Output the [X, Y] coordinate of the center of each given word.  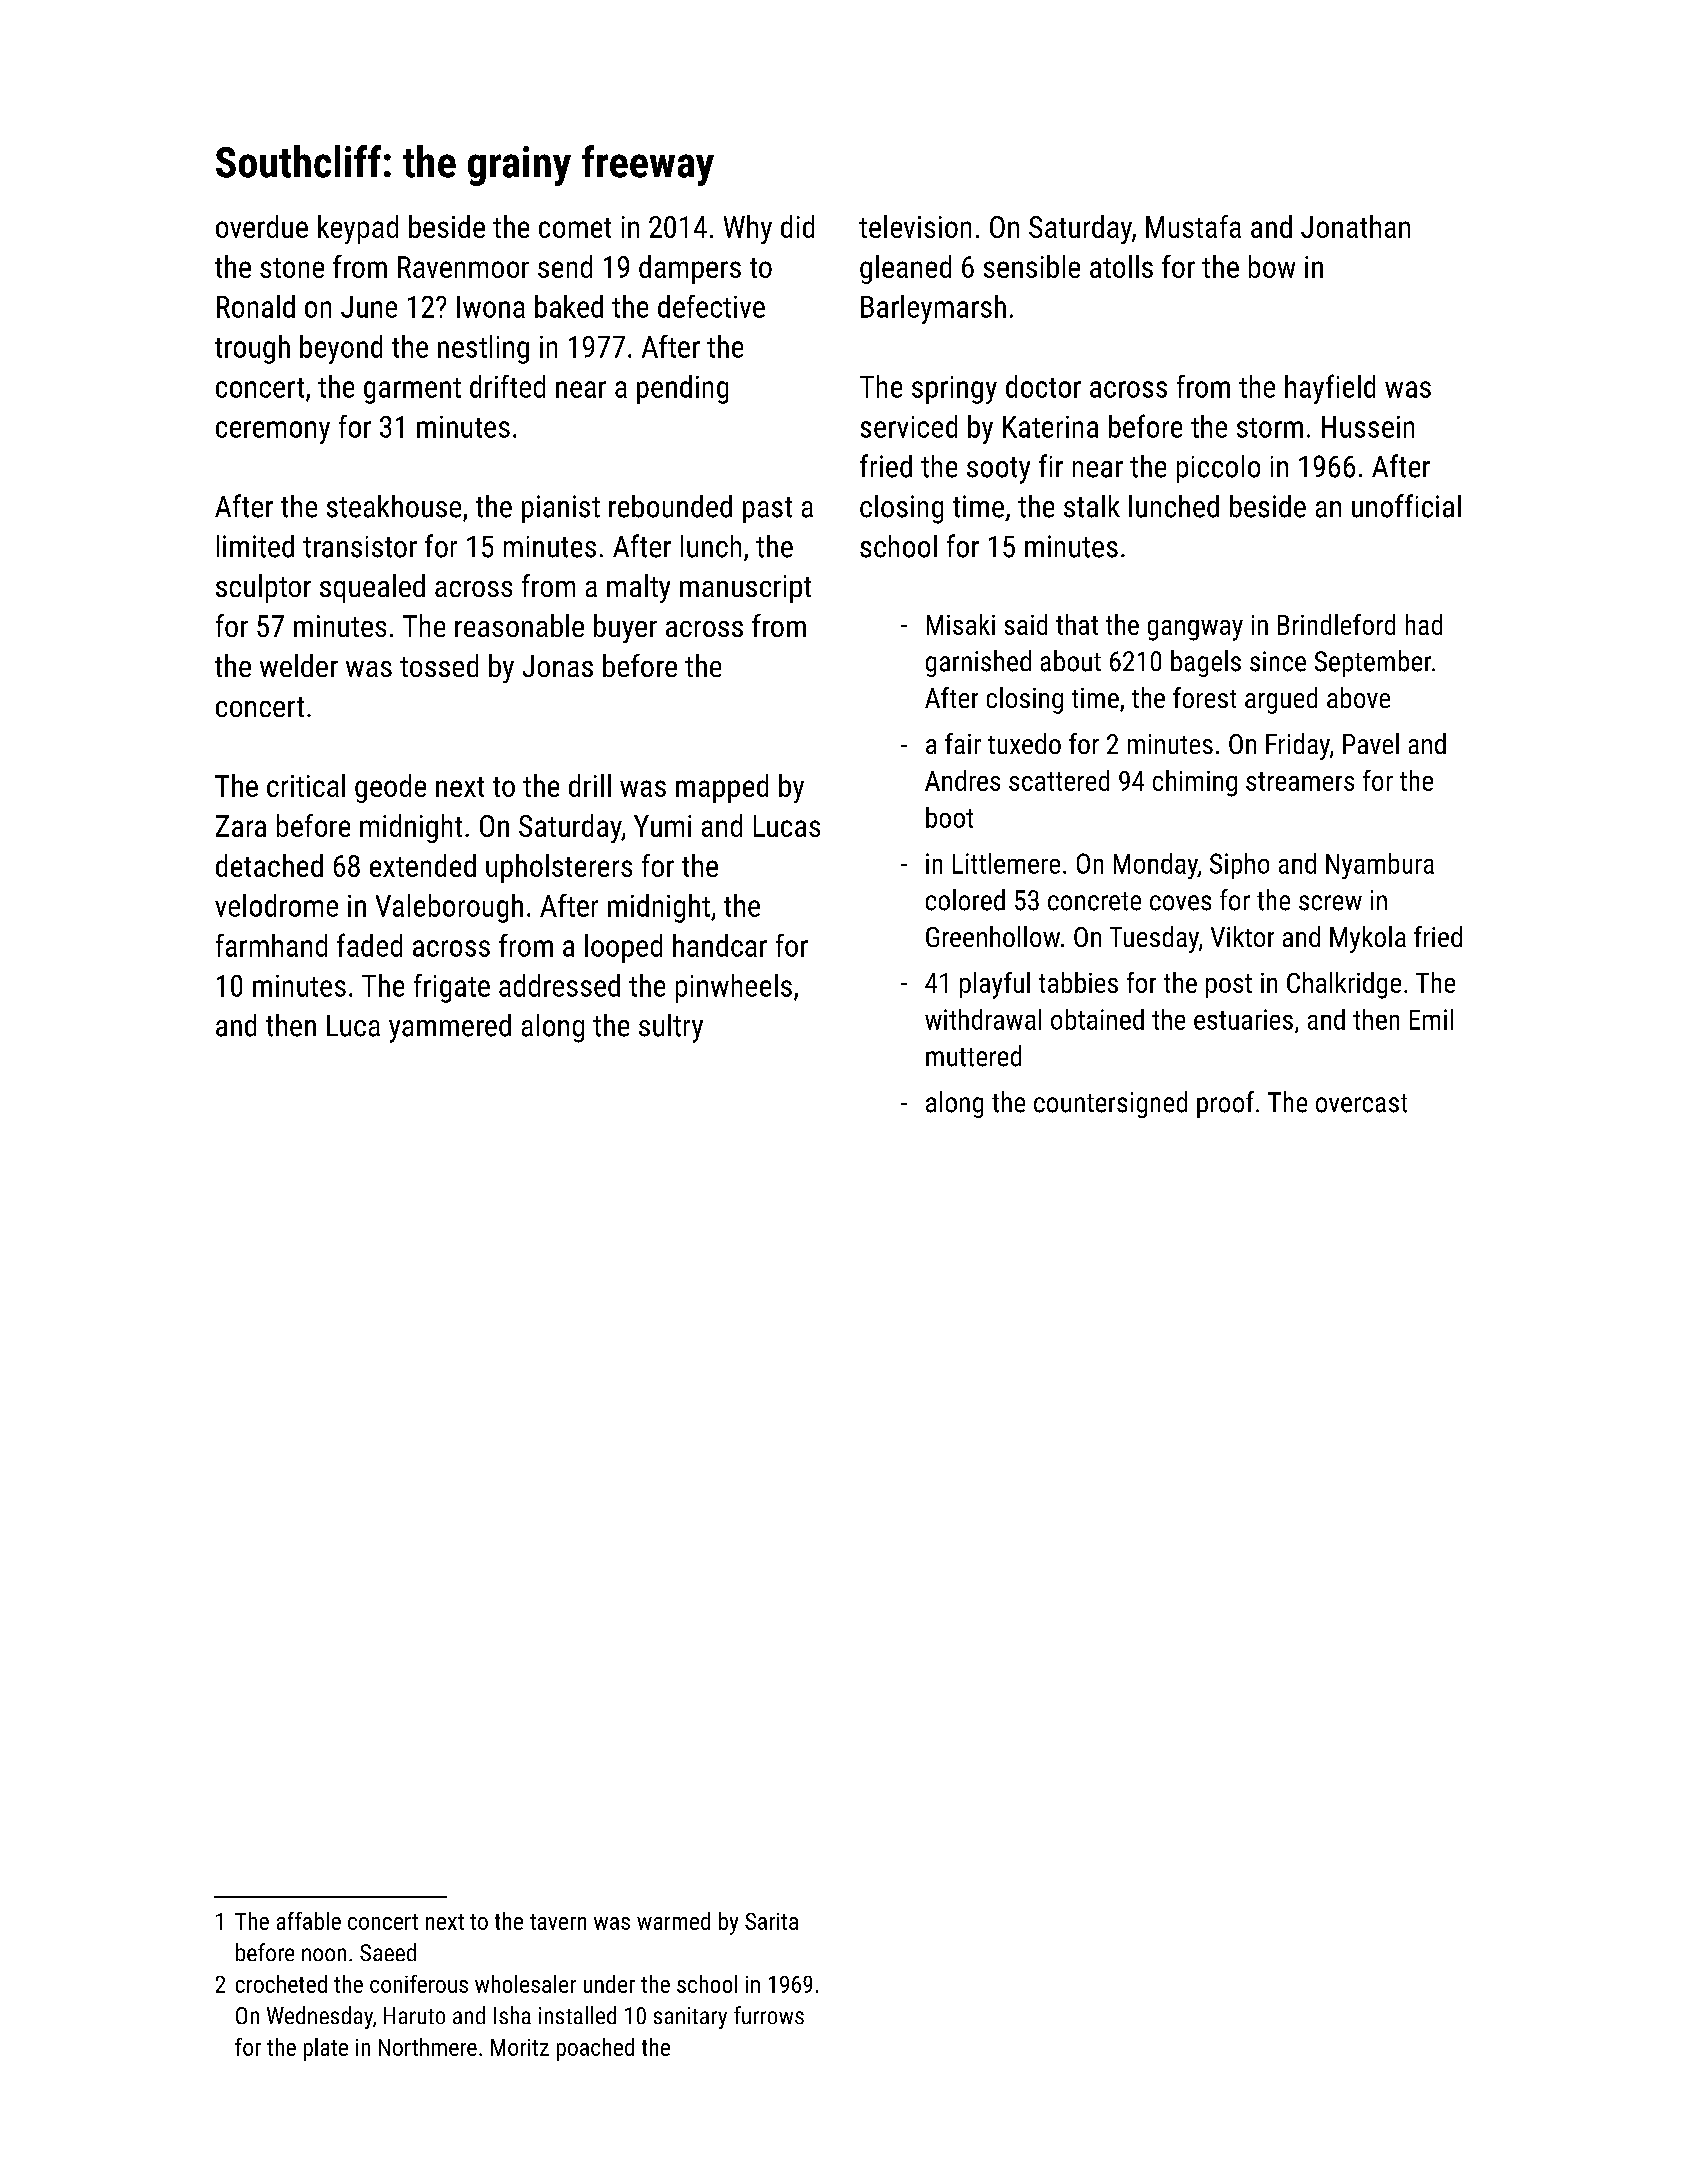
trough [252, 349]
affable [309, 1921]
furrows [769, 2015]
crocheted [281, 1984]
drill [590, 785]
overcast [1361, 1103]
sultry [671, 1028]
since [1278, 661]
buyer [625, 628]
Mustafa [1193, 226]
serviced [909, 426]
